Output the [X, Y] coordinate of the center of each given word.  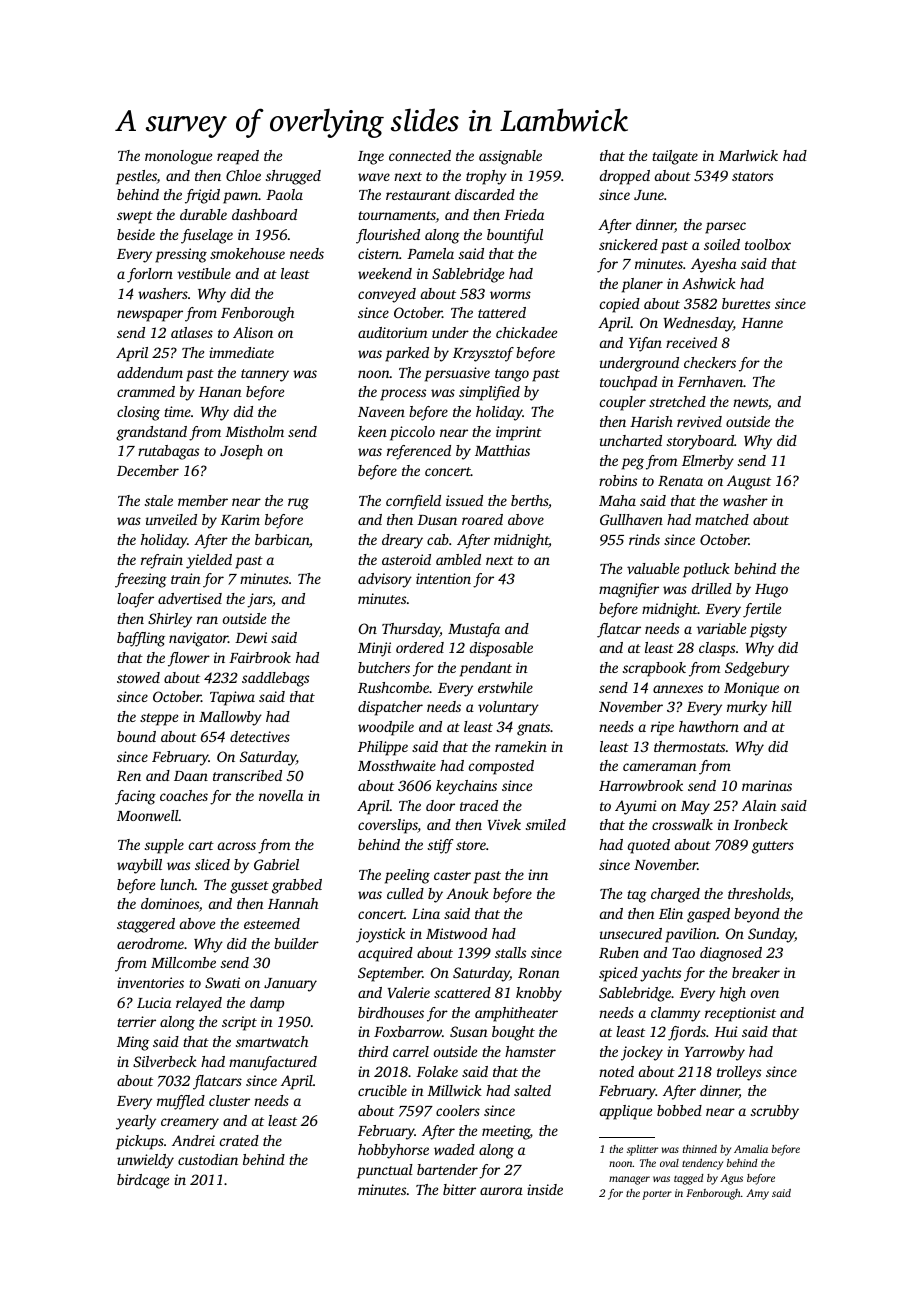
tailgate [675, 157]
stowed [138, 677]
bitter [459, 1189]
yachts [660, 974]
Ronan [539, 973]
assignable [510, 157]
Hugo [771, 591]
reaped [238, 157]
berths [529, 500]
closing [138, 413]
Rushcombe [393, 687]
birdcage [143, 1181]
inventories [150, 982]
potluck [706, 570]
